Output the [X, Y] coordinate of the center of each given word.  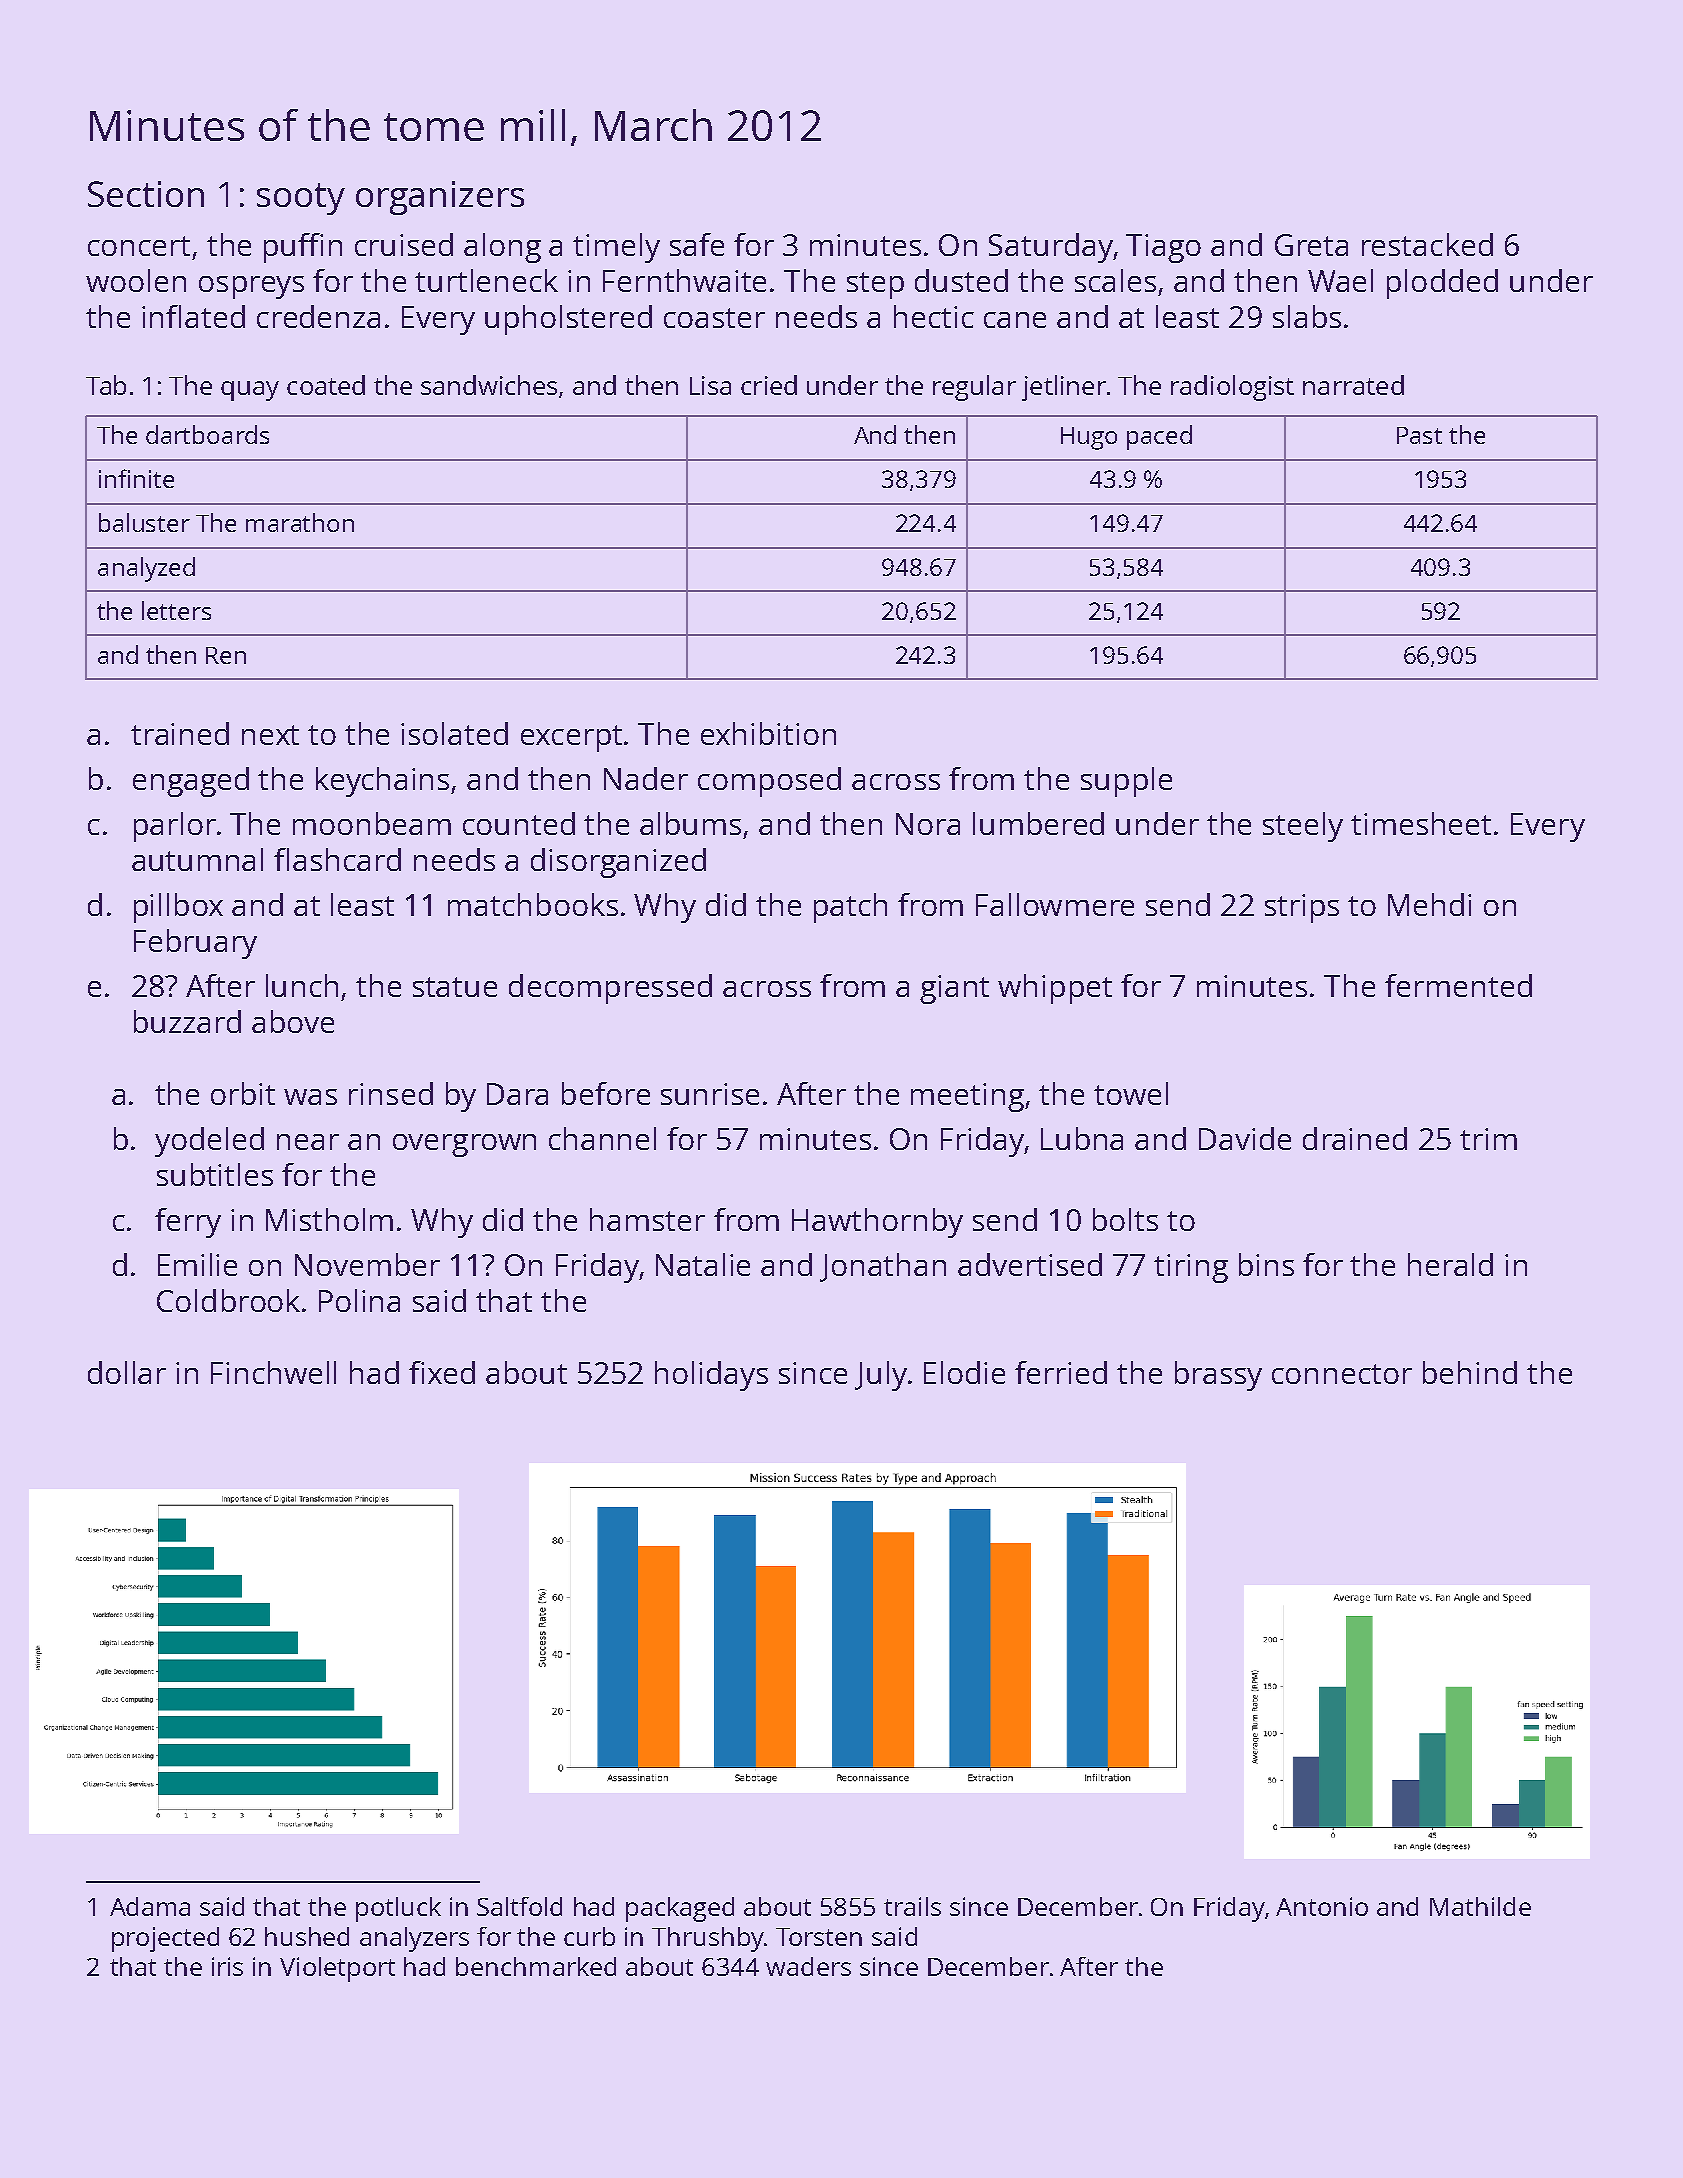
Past [1419, 435]
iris [227, 1966]
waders [808, 1966]
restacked [1427, 244]
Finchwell [273, 1372]
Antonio [1322, 1906]
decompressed [610, 989]
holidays [711, 1376]
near [308, 1142]
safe [697, 244]
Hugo [1089, 438]
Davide [1245, 1138]
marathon [300, 522]
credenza [318, 316]
